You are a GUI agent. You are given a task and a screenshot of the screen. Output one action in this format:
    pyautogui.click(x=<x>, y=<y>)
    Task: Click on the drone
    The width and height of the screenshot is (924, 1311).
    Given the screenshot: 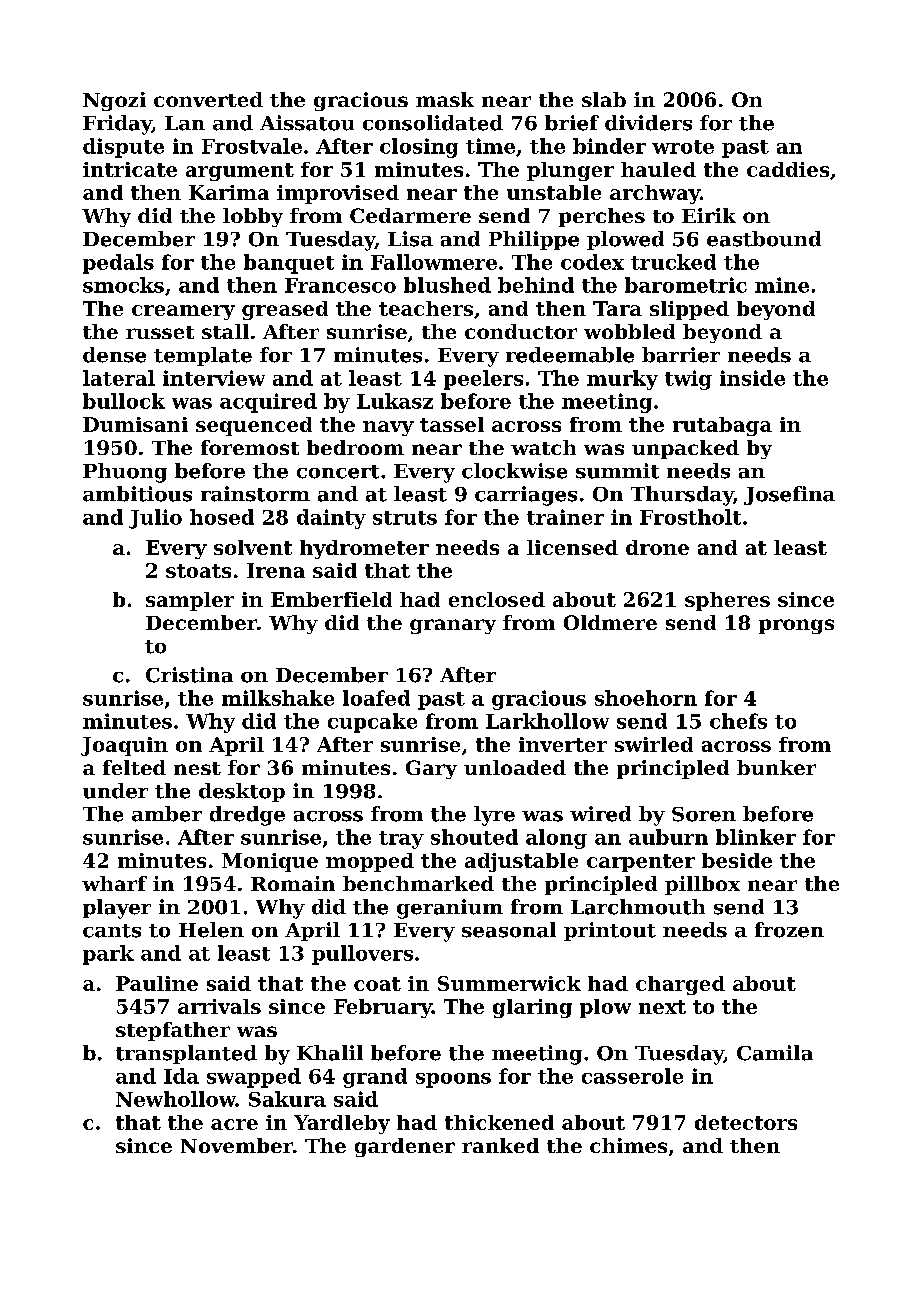 What is the action you would take?
    pyautogui.click(x=657, y=547)
